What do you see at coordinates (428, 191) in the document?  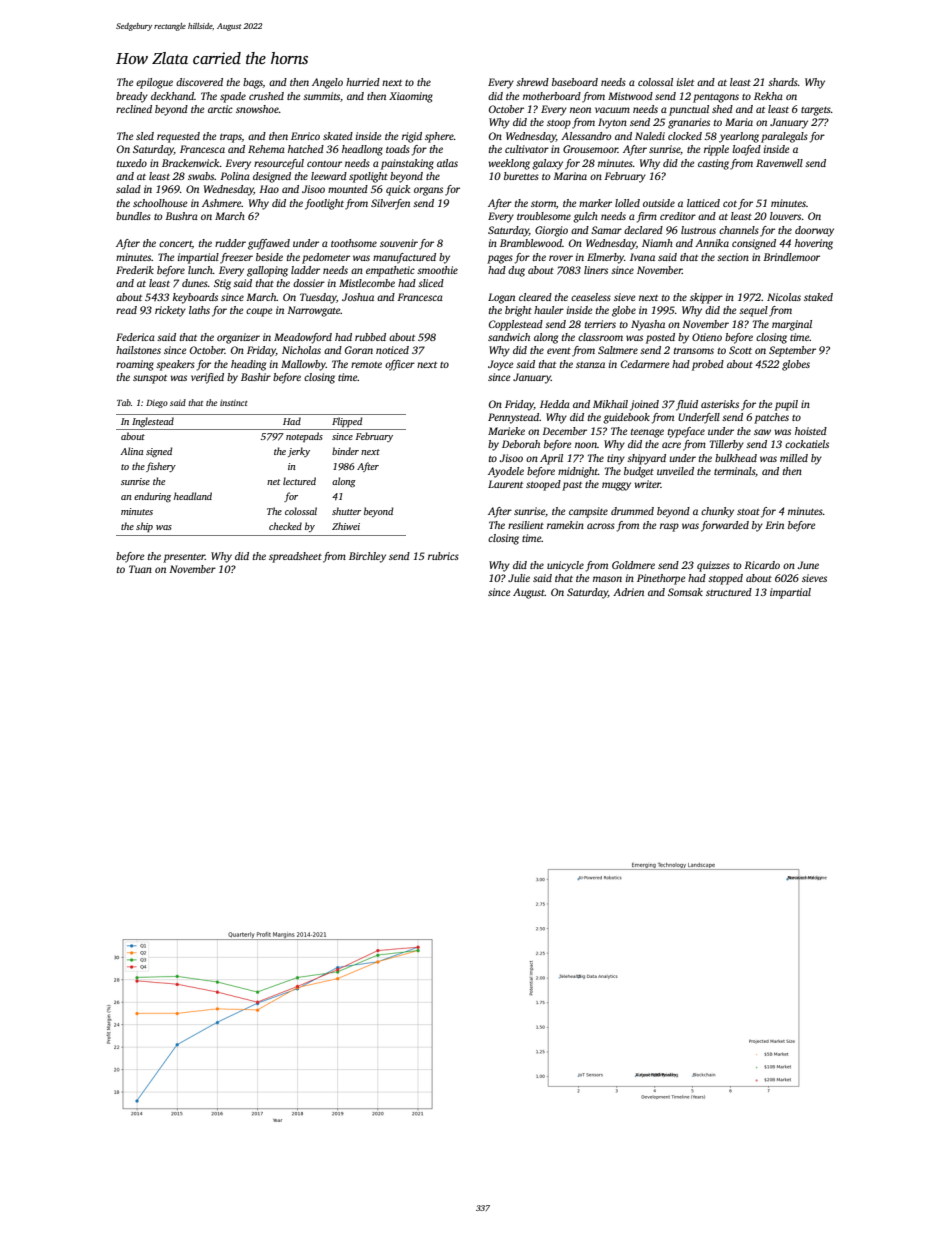 I see `organs` at bounding box center [428, 191].
